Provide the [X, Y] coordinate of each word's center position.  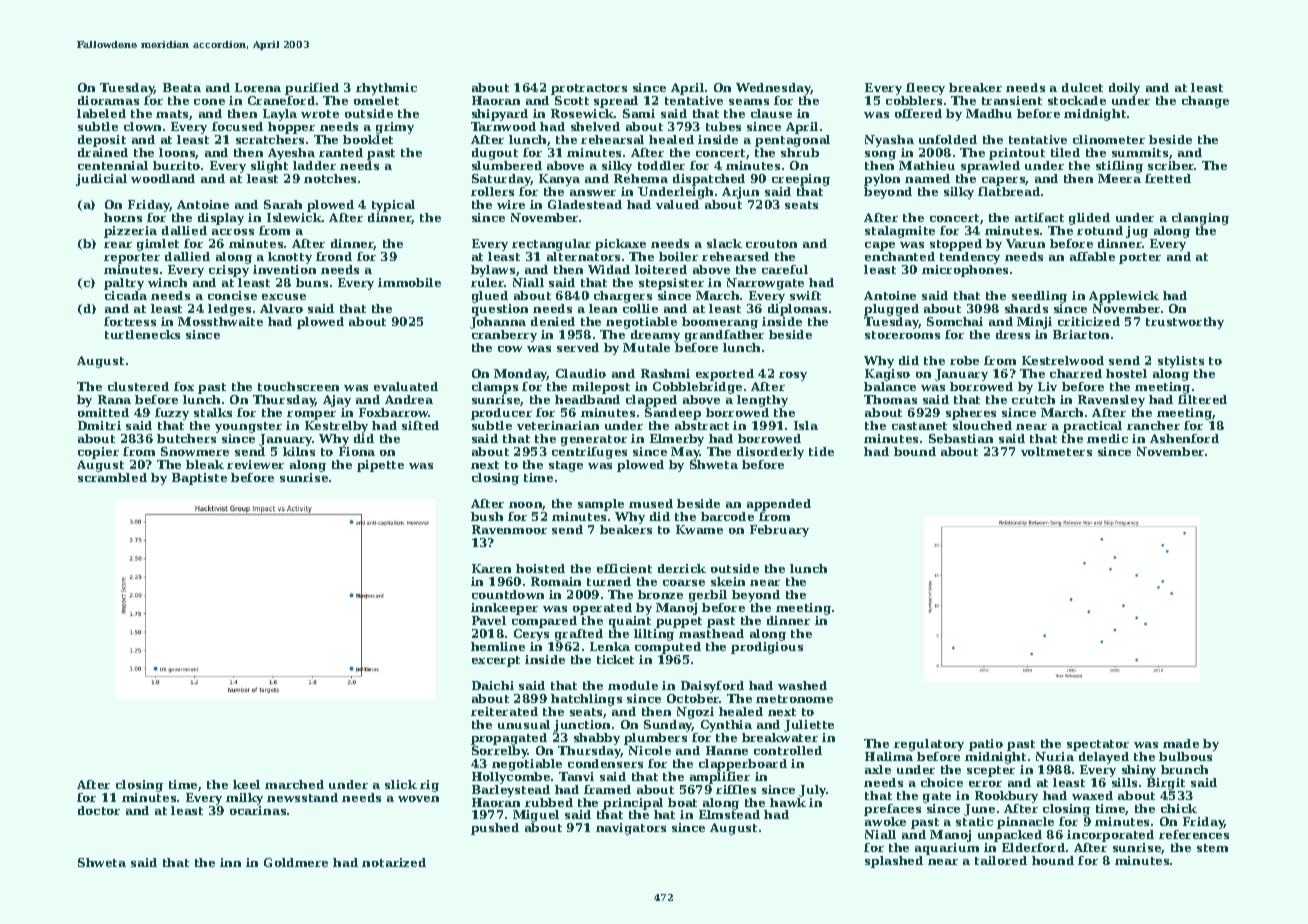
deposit [102, 141]
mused [651, 503]
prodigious [767, 648]
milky [244, 799]
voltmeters [1056, 451]
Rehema [641, 178]
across [233, 232]
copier [98, 453]
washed [802, 685]
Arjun [740, 193]
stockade [1077, 100]
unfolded [948, 139]
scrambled [112, 477]
